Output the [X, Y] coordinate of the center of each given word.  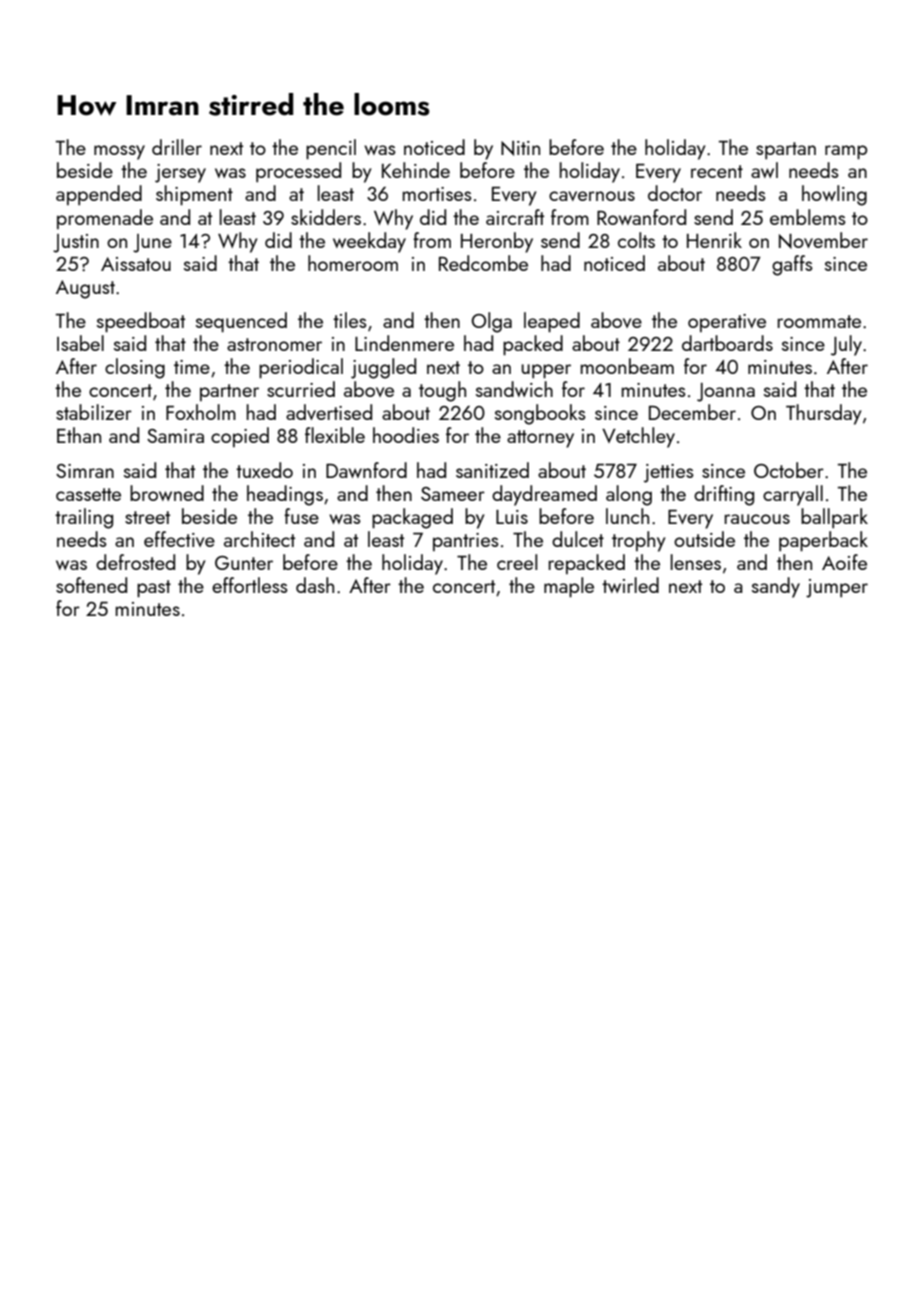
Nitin [520, 148]
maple [569, 587]
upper [546, 371]
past [154, 589]
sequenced [241, 322]
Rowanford [641, 217]
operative [727, 323]
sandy [776, 587]
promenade [105, 219]
